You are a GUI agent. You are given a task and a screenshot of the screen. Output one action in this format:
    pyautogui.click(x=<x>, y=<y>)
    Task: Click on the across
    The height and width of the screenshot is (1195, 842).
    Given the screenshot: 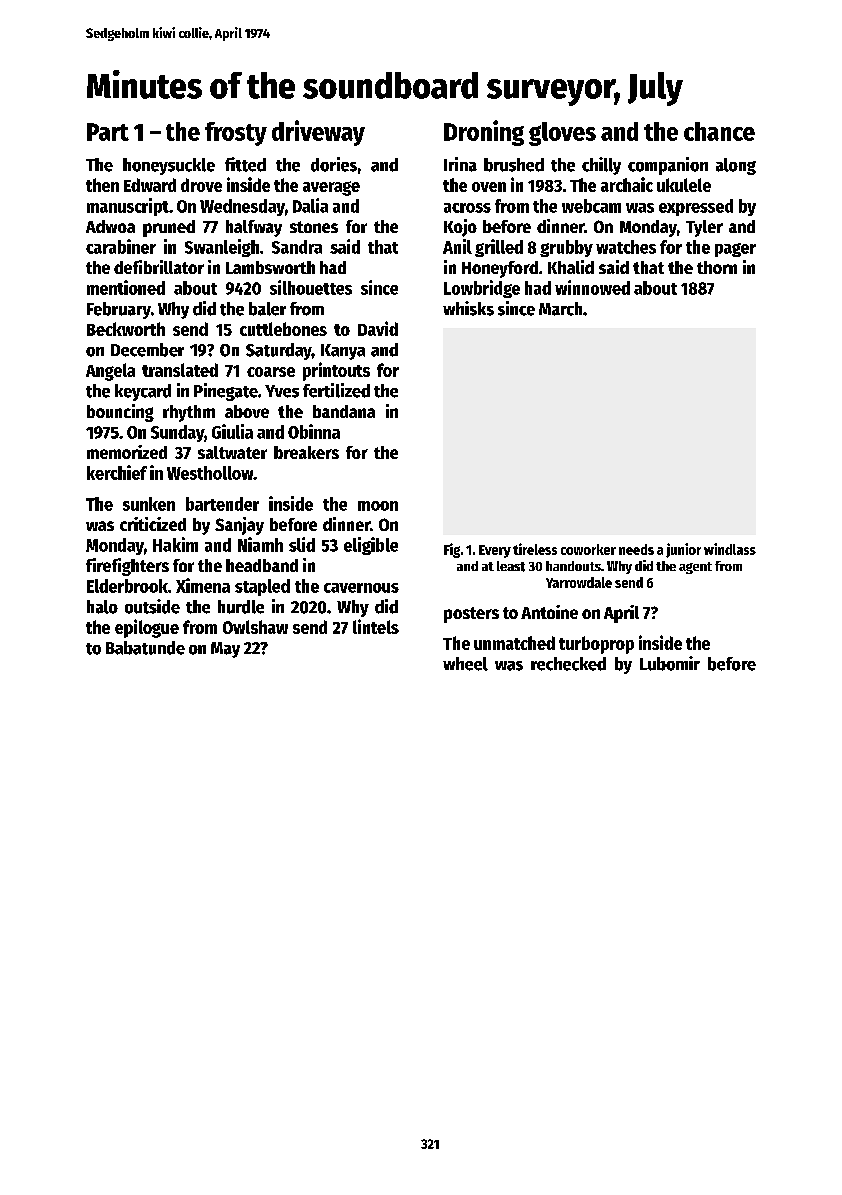 What is the action you would take?
    pyautogui.click(x=467, y=208)
